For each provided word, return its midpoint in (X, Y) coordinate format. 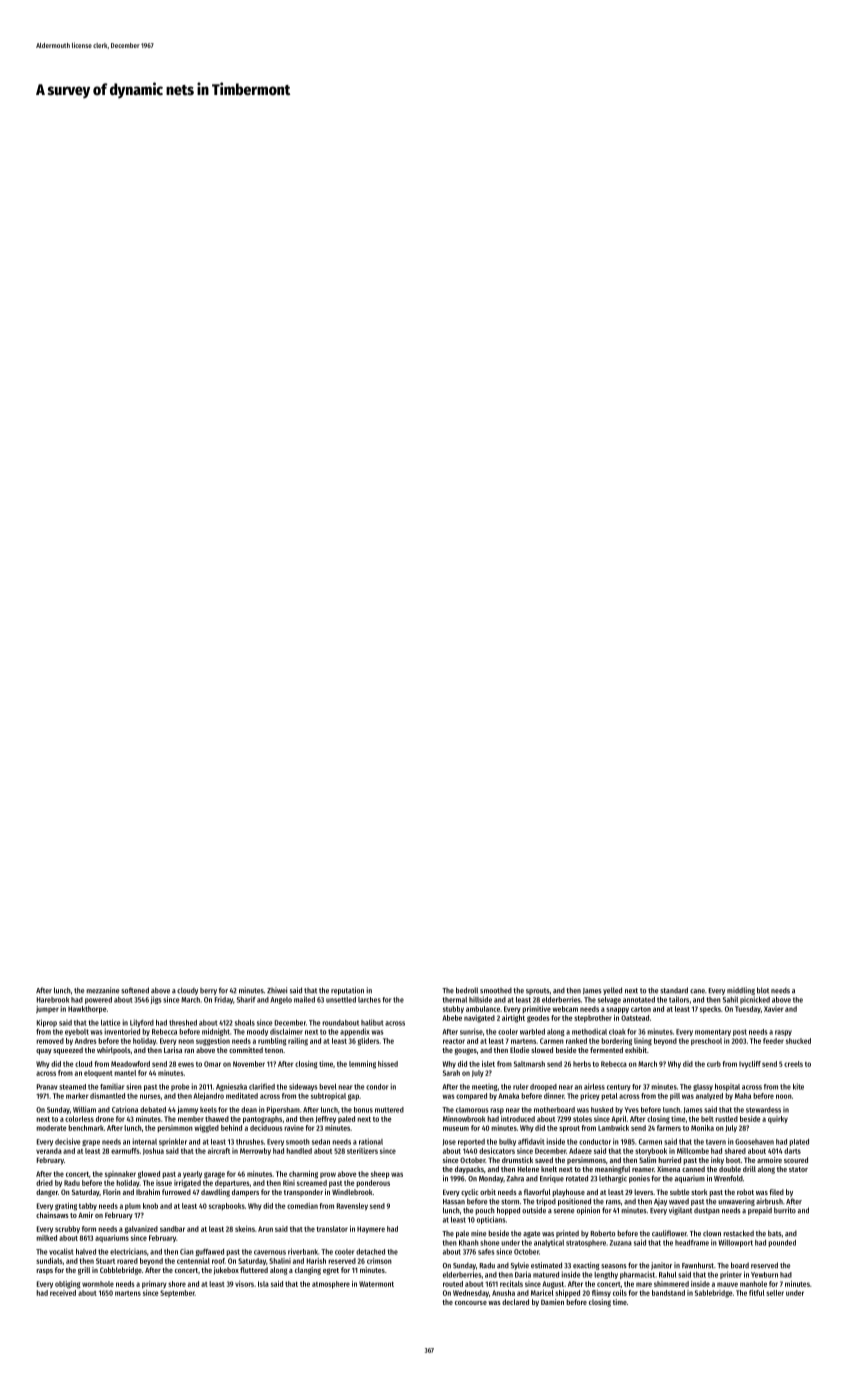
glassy (703, 1087)
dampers (245, 1193)
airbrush (769, 1201)
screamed (312, 1183)
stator (798, 1169)
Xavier (773, 1009)
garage (214, 1175)
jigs (156, 1000)
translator (332, 1229)
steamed (72, 1087)
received (63, 1293)
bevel (327, 1087)
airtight (513, 1019)
